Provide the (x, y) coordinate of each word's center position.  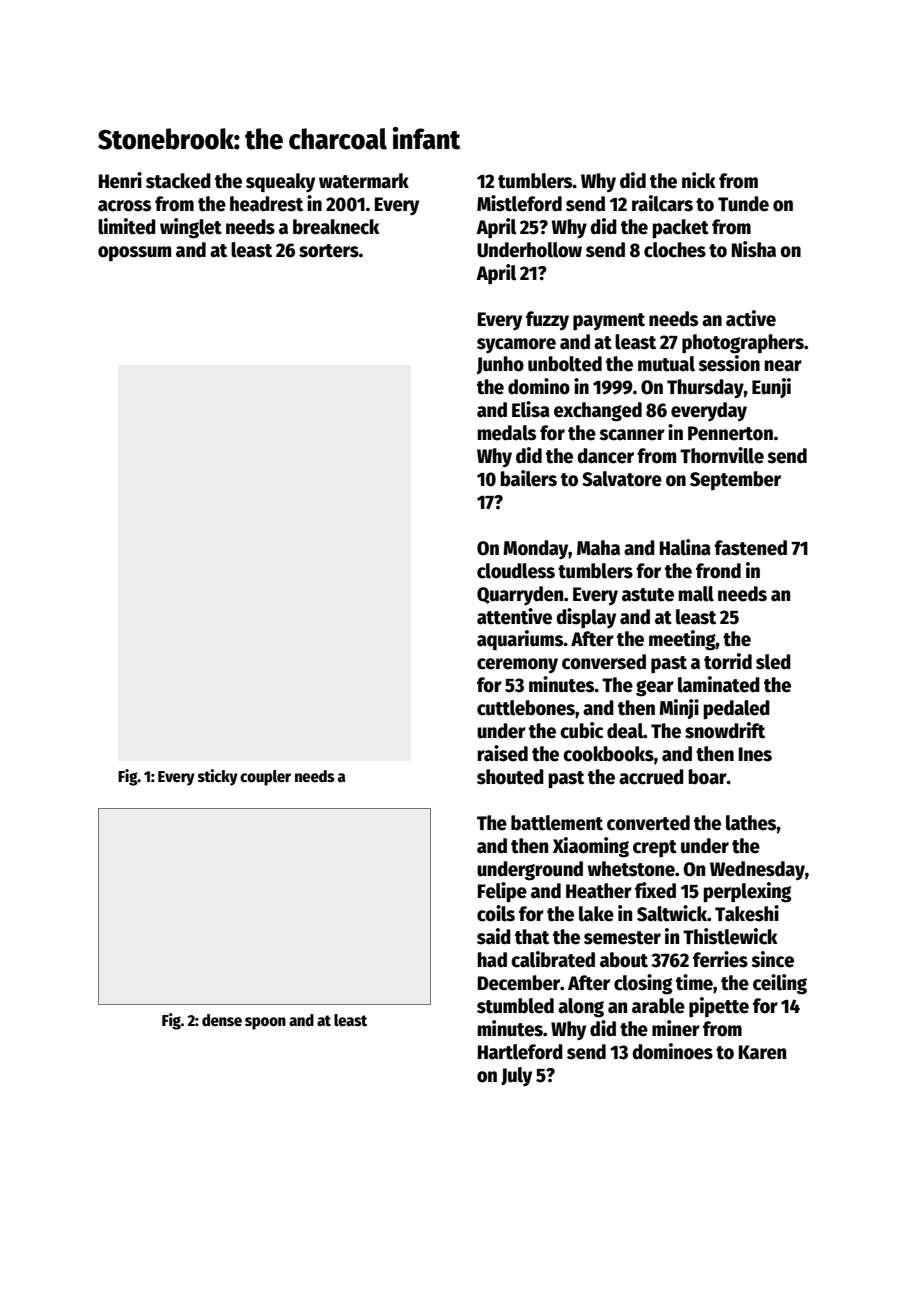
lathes (751, 823)
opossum (134, 253)
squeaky (280, 183)
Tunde (743, 204)
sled (773, 662)
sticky (218, 777)
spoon (265, 1023)
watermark (364, 181)
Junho (500, 365)
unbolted (565, 364)
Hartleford (520, 1052)
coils (496, 913)
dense (222, 1020)
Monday (536, 550)
